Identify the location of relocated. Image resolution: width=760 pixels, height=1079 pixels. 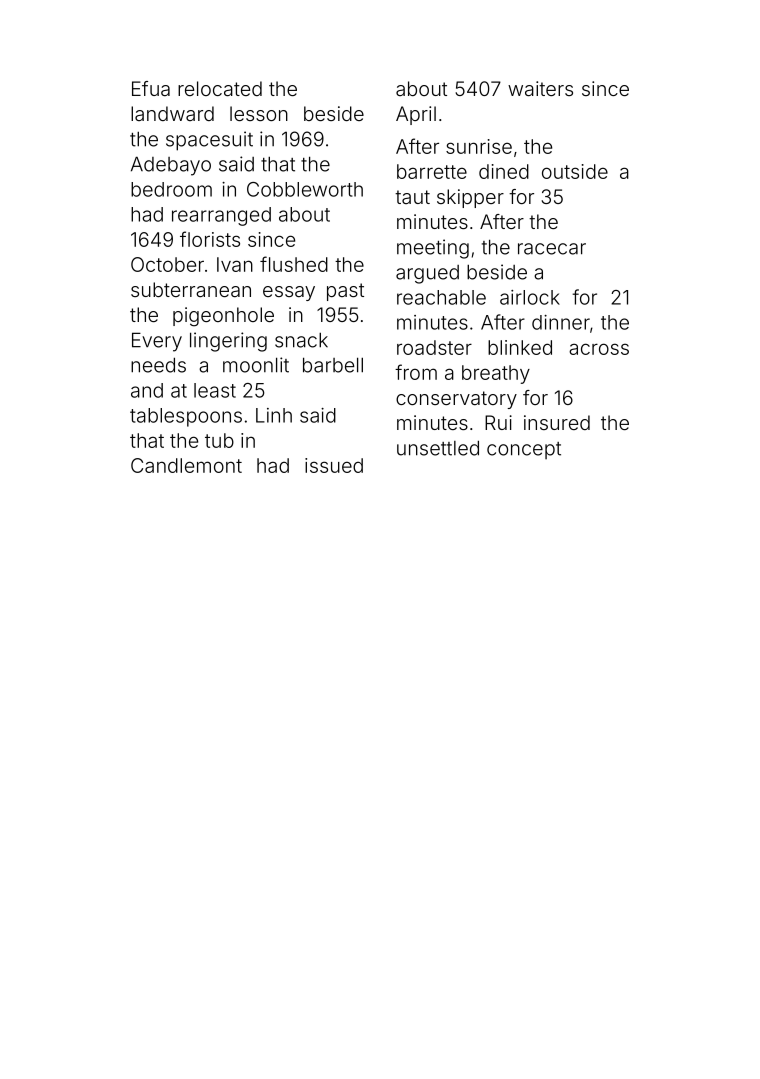
(220, 88).
